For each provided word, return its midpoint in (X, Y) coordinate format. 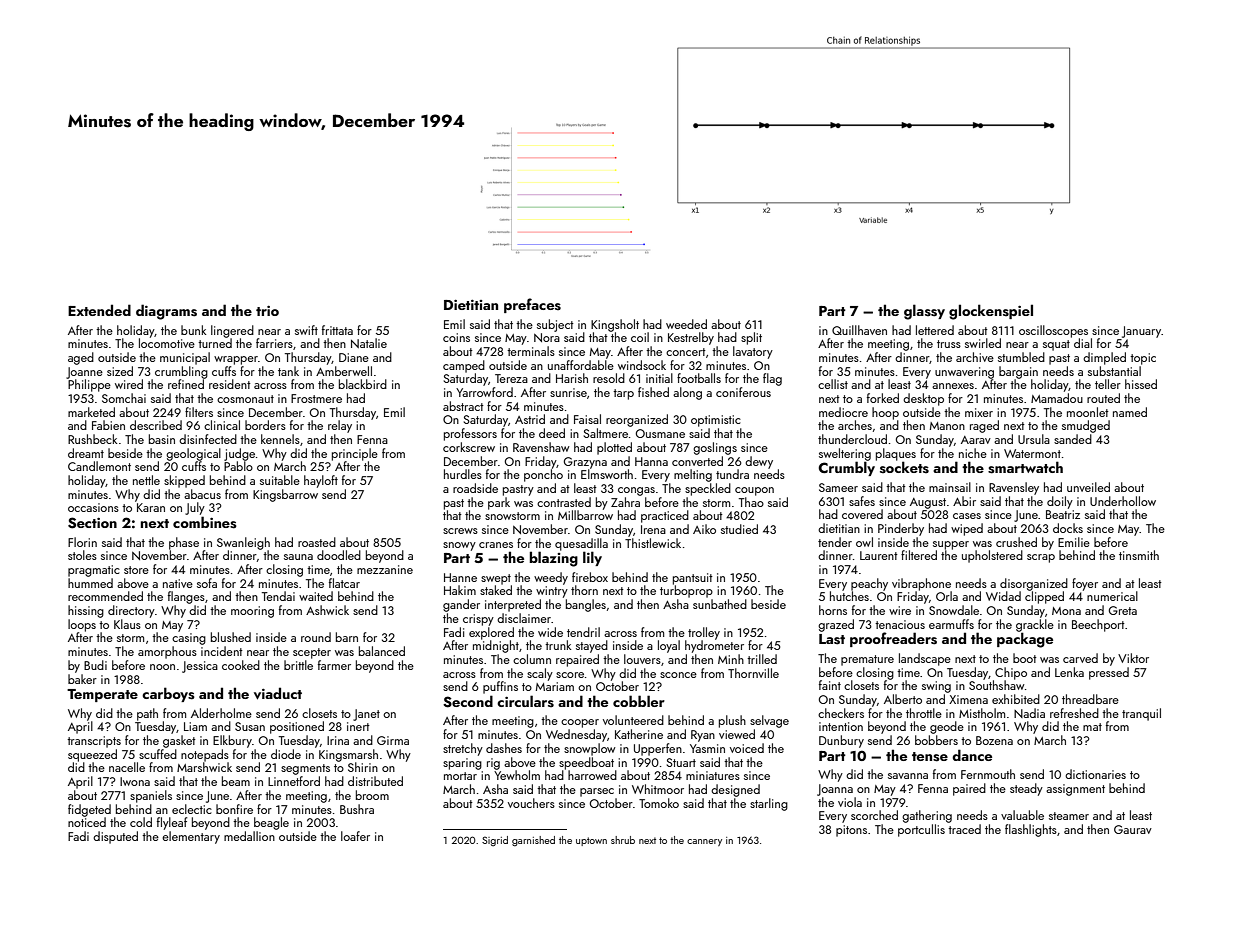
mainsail (950, 487)
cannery (704, 842)
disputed (115, 837)
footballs (699, 378)
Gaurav (1133, 829)
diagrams (166, 312)
